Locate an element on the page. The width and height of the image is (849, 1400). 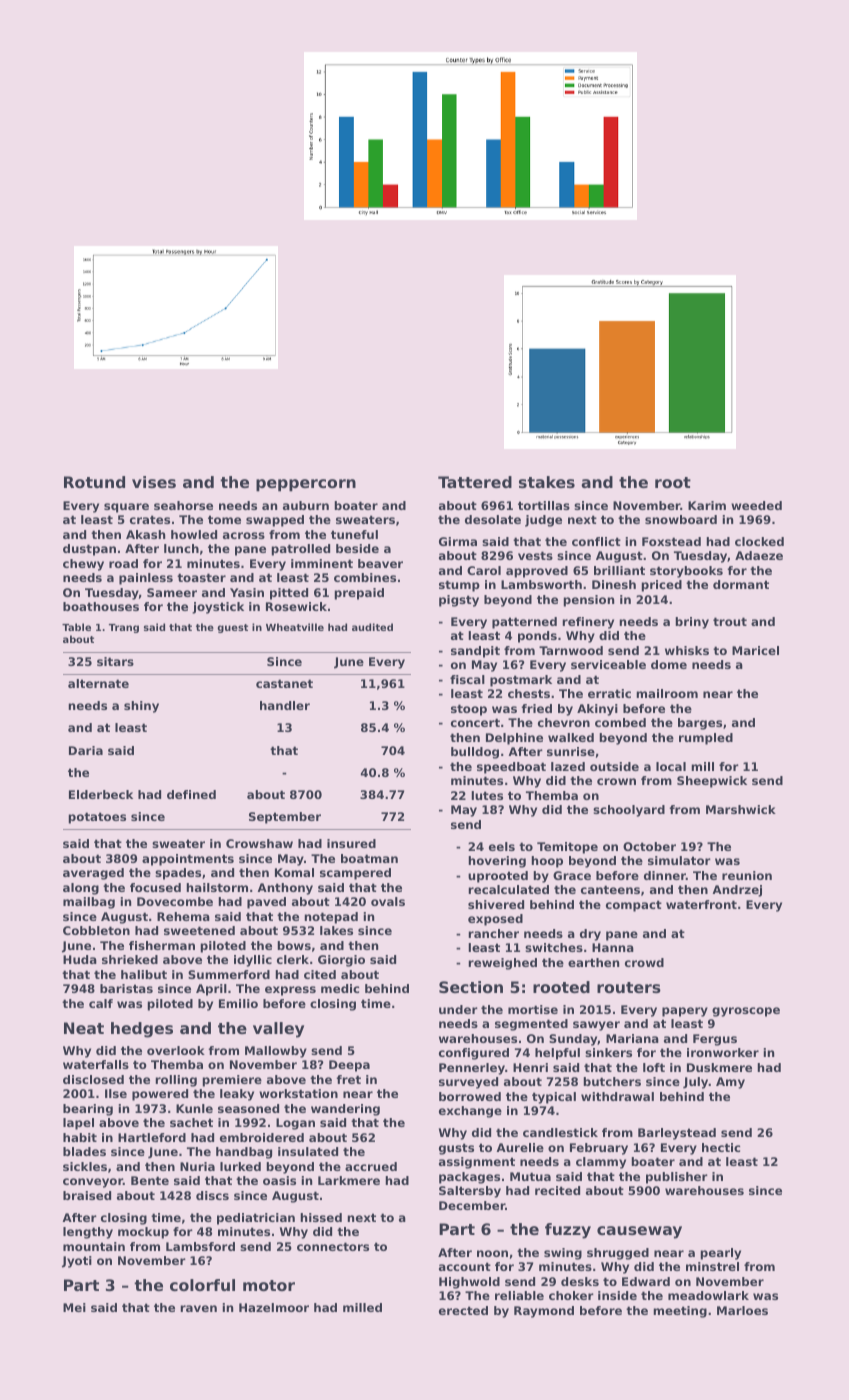
bearing is located at coordinates (88, 1110).
